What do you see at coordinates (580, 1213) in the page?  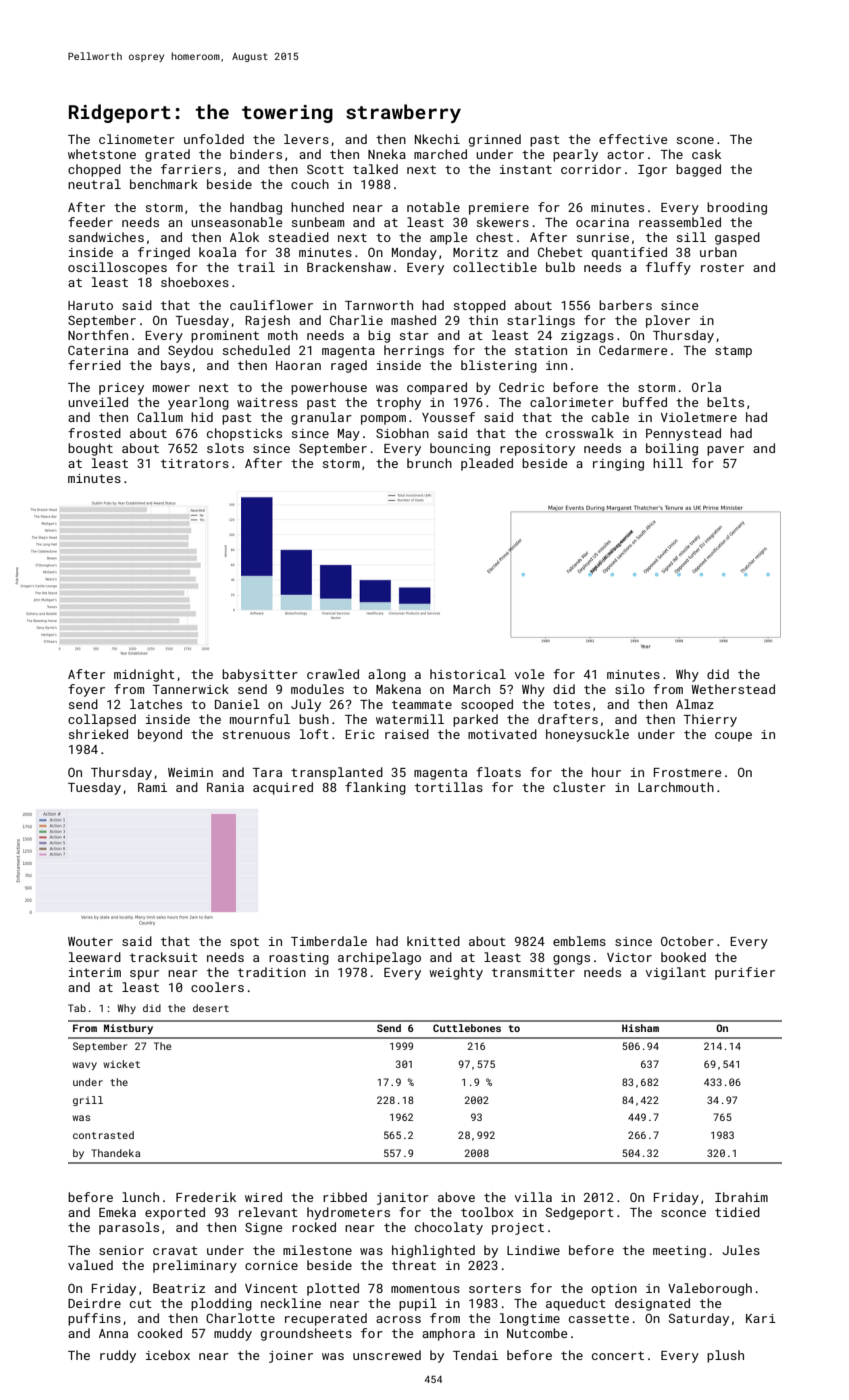 I see `Sedgeport` at bounding box center [580, 1213].
